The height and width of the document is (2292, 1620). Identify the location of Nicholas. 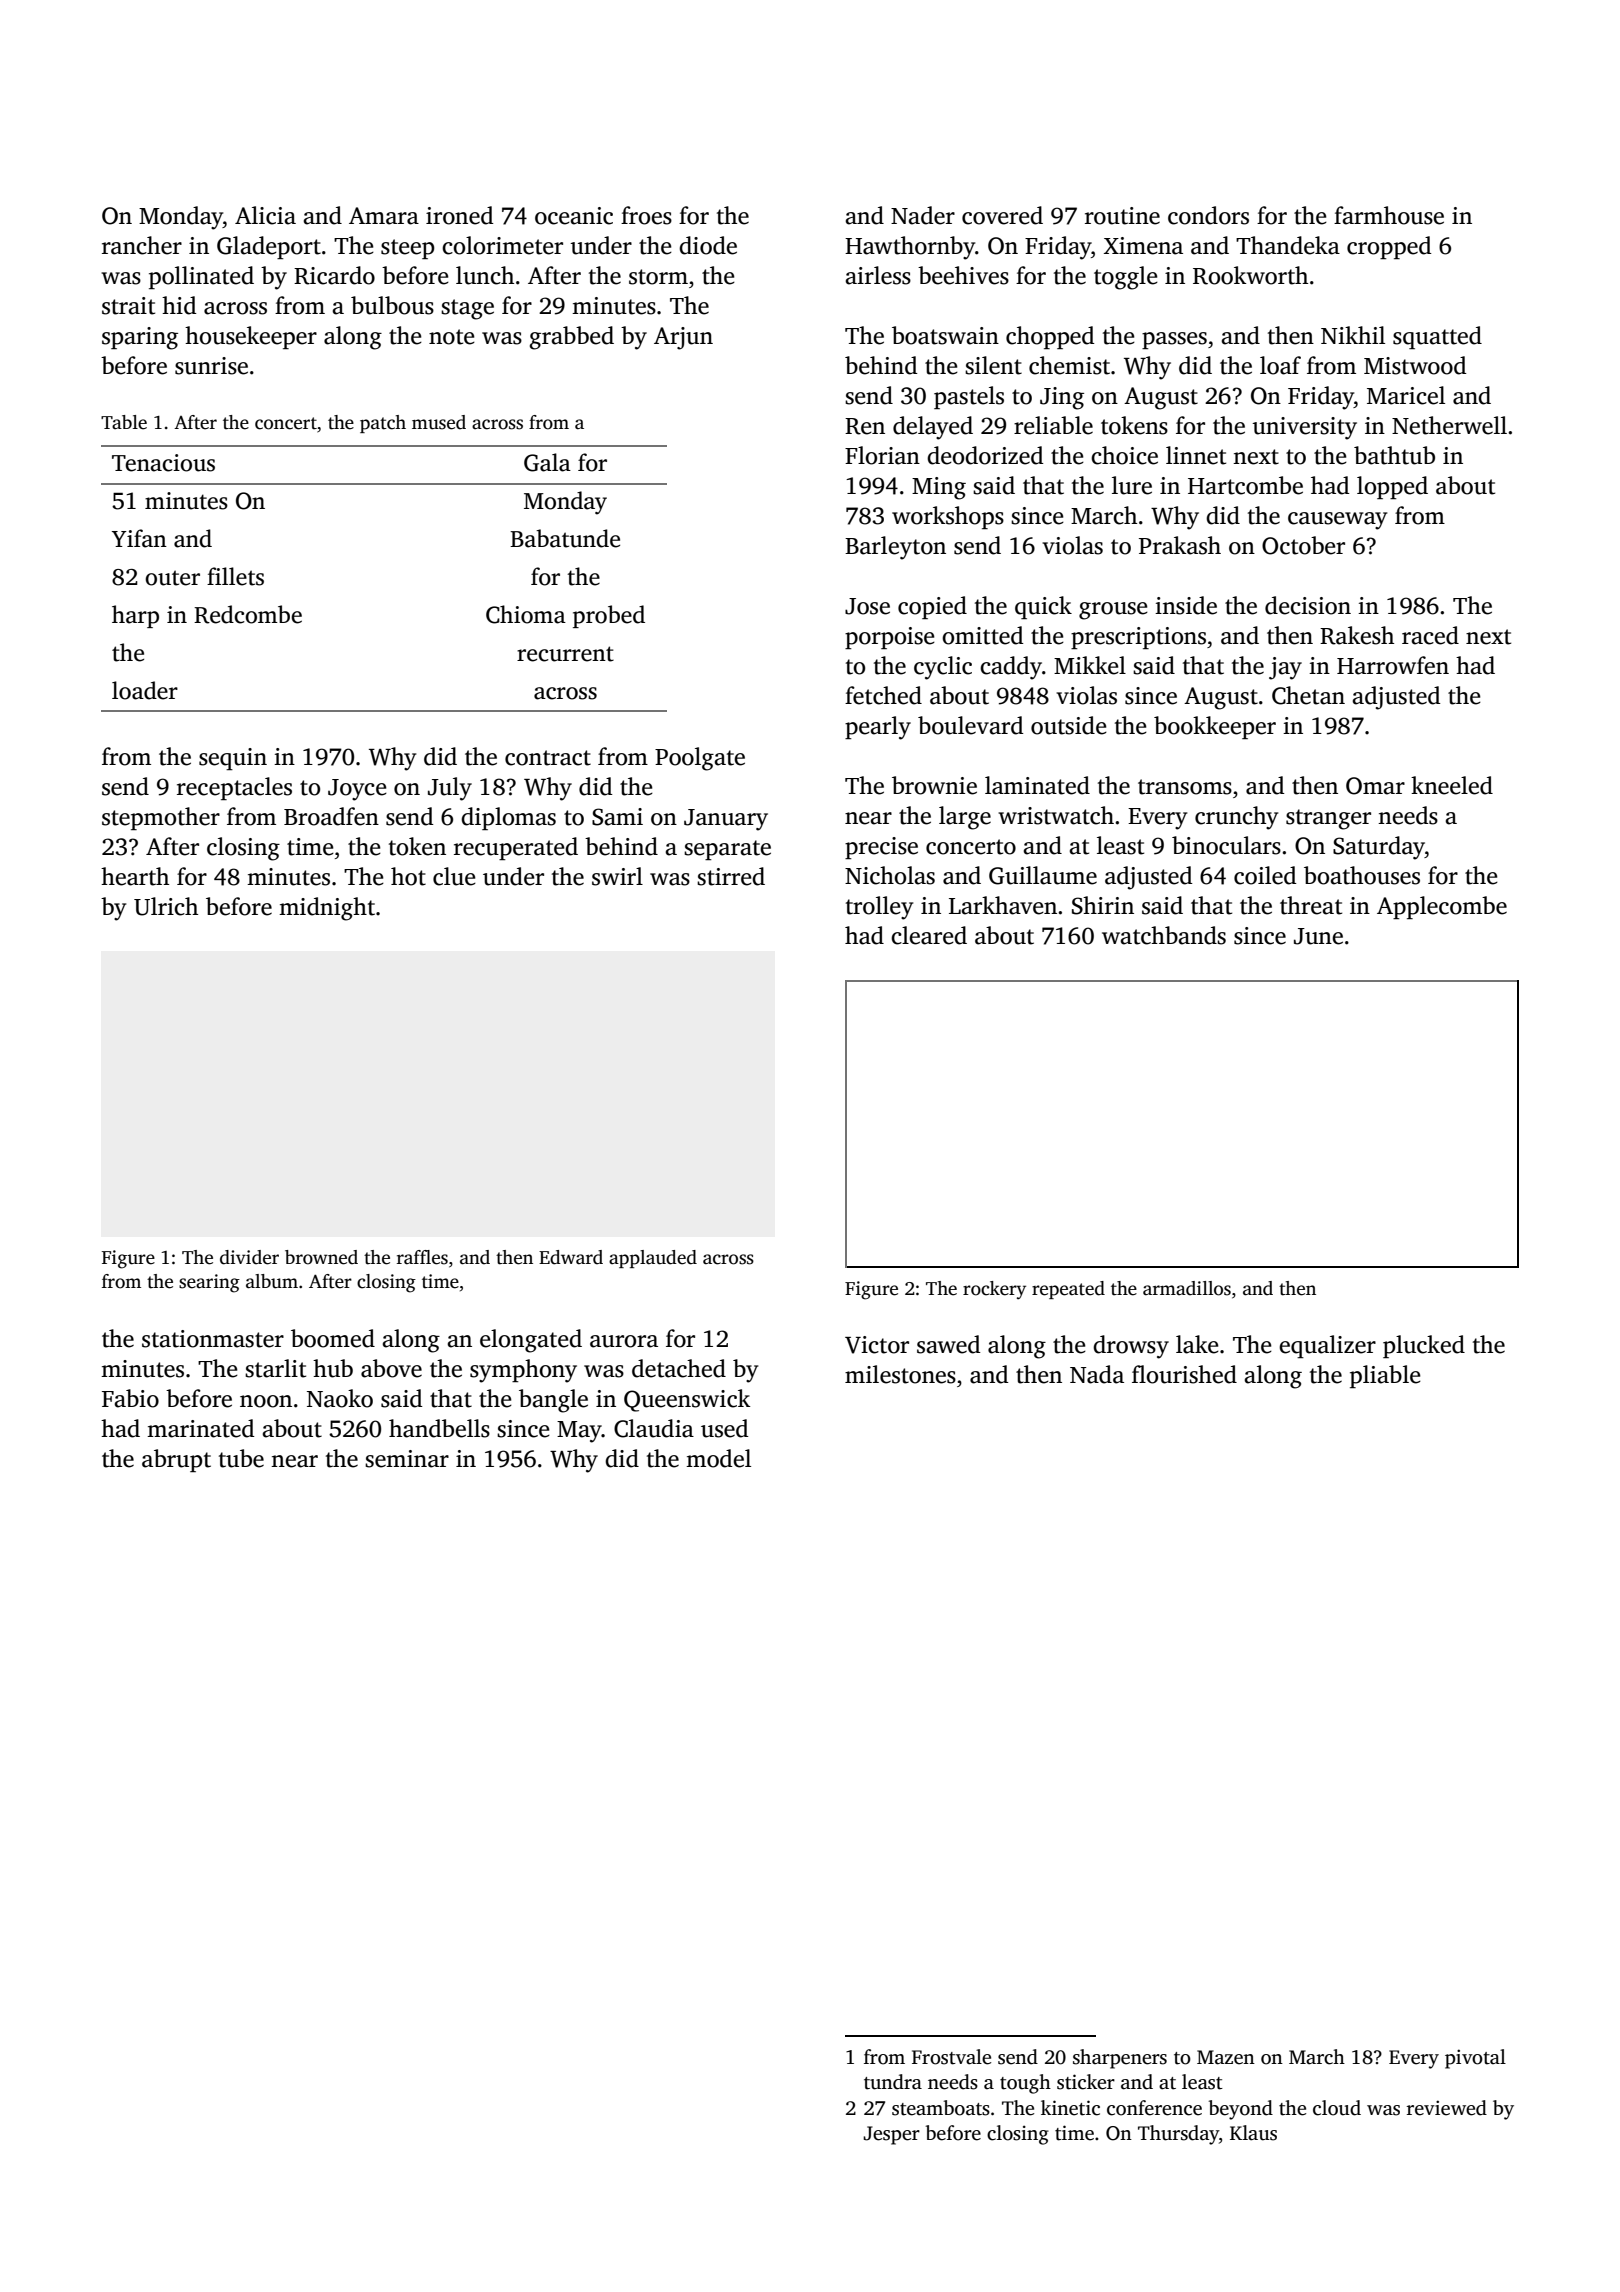
(890, 875).
